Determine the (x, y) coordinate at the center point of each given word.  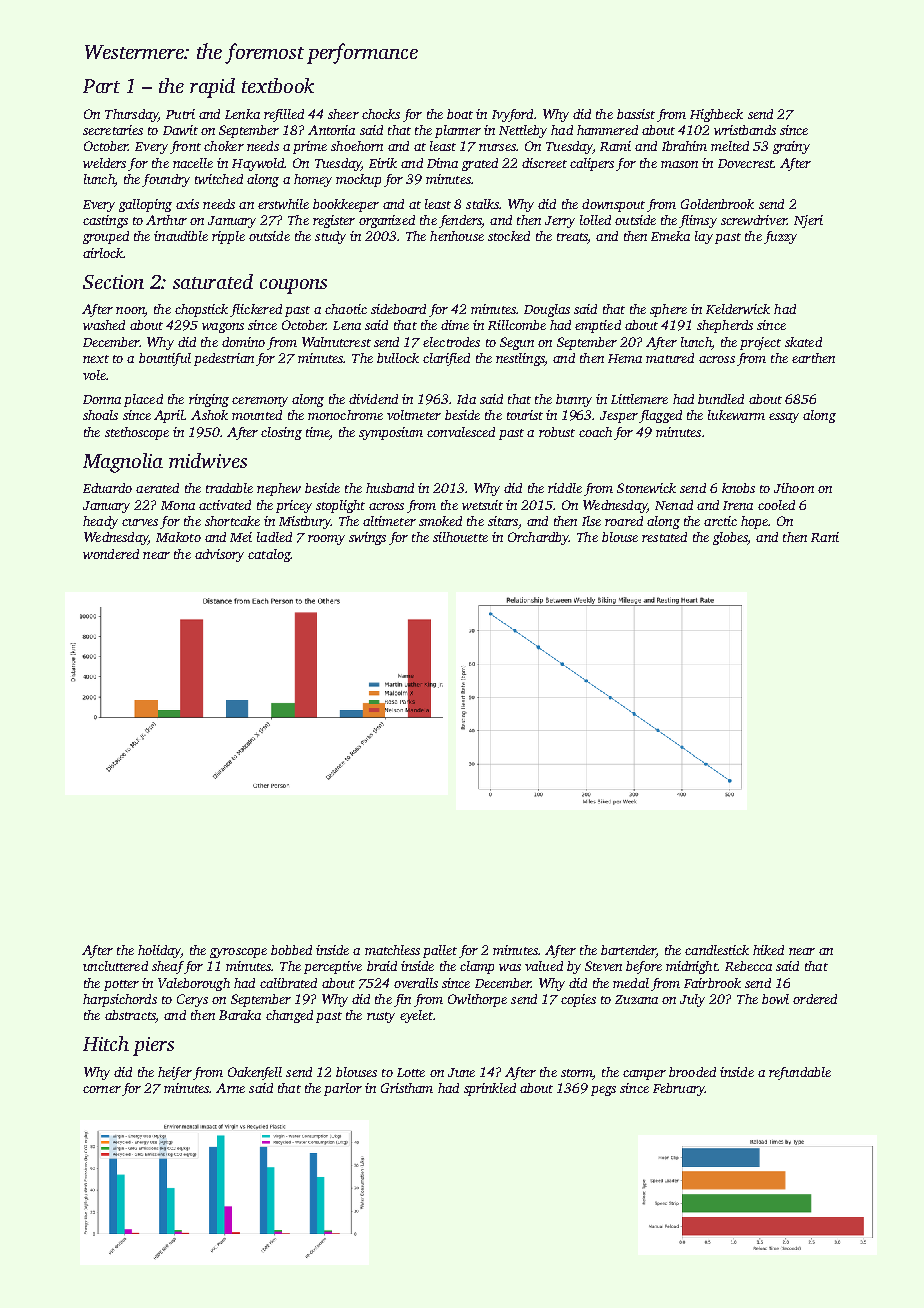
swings (367, 538)
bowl (775, 999)
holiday (159, 951)
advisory (219, 555)
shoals (100, 415)
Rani (825, 537)
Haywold (258, 164)
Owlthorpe (477, 1000)
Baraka (240, 1015)
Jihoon (794, 488)
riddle (565, 488)
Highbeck (716, 115)
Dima (442, 163)
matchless (392, 950)
